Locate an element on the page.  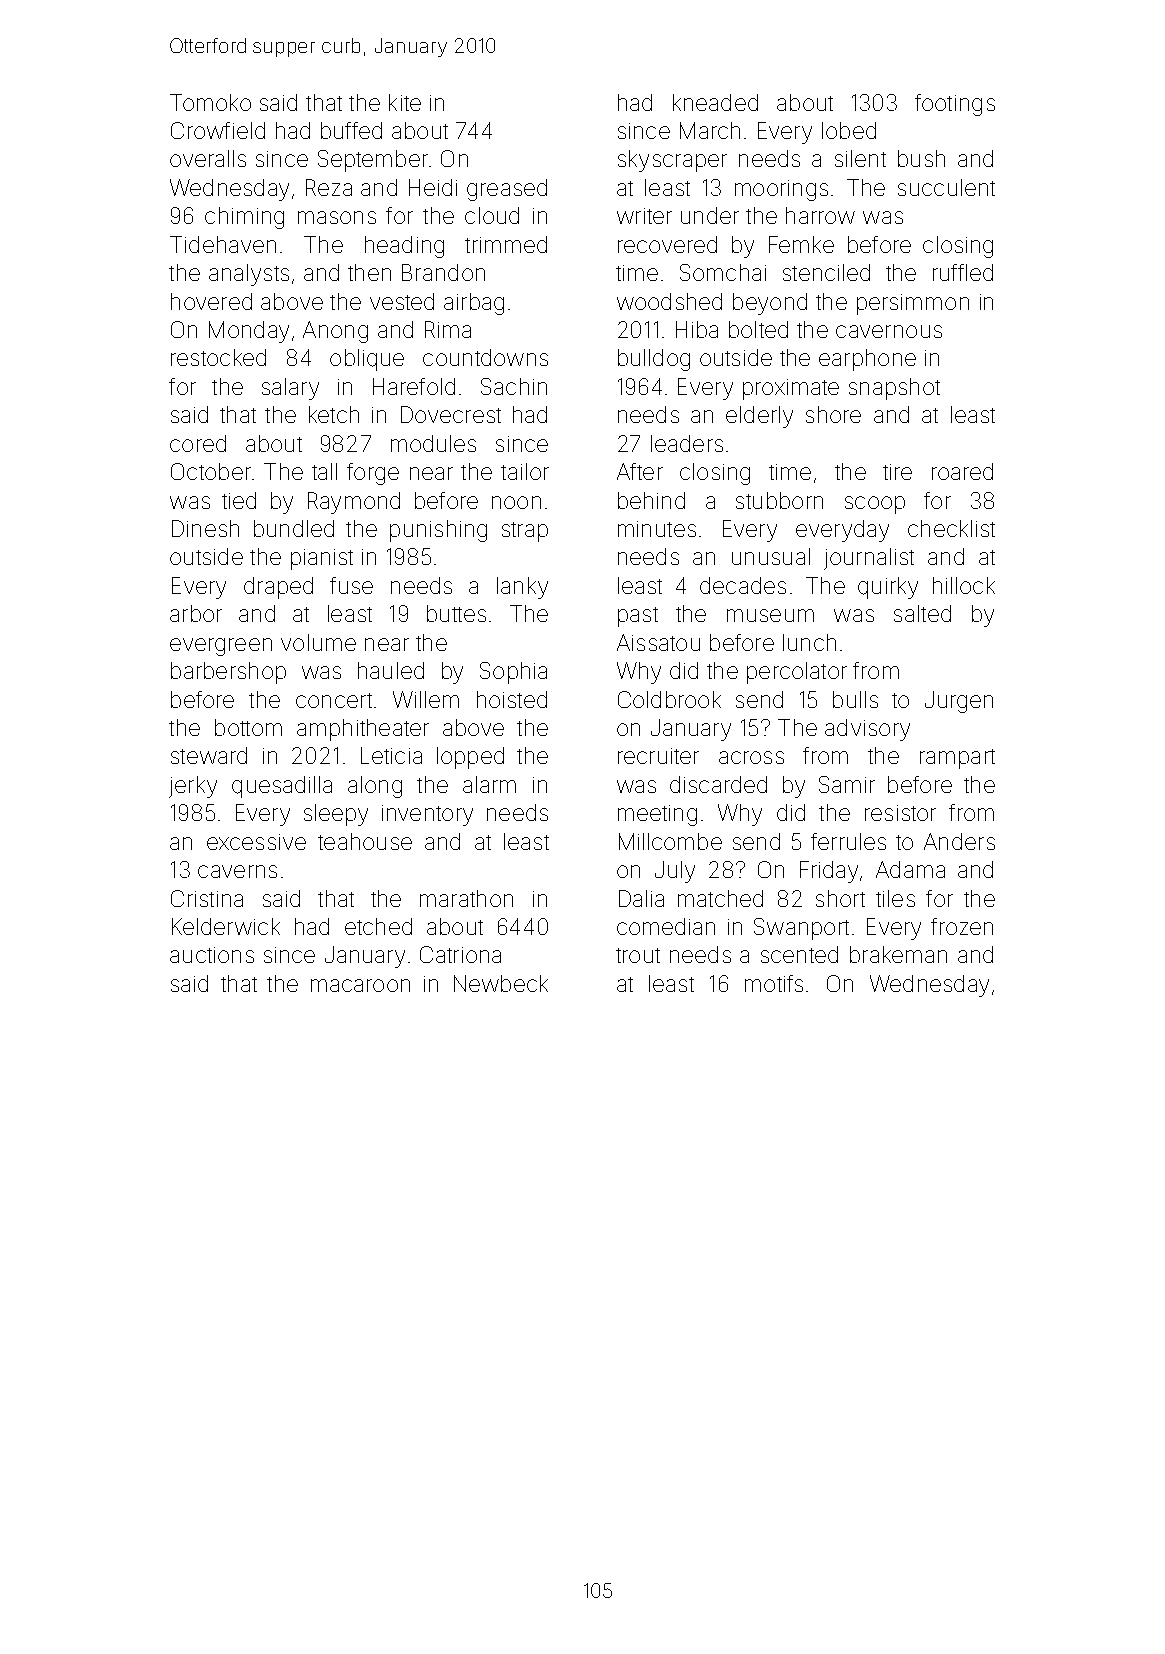
excessive is located at coordinates (256, 842).
